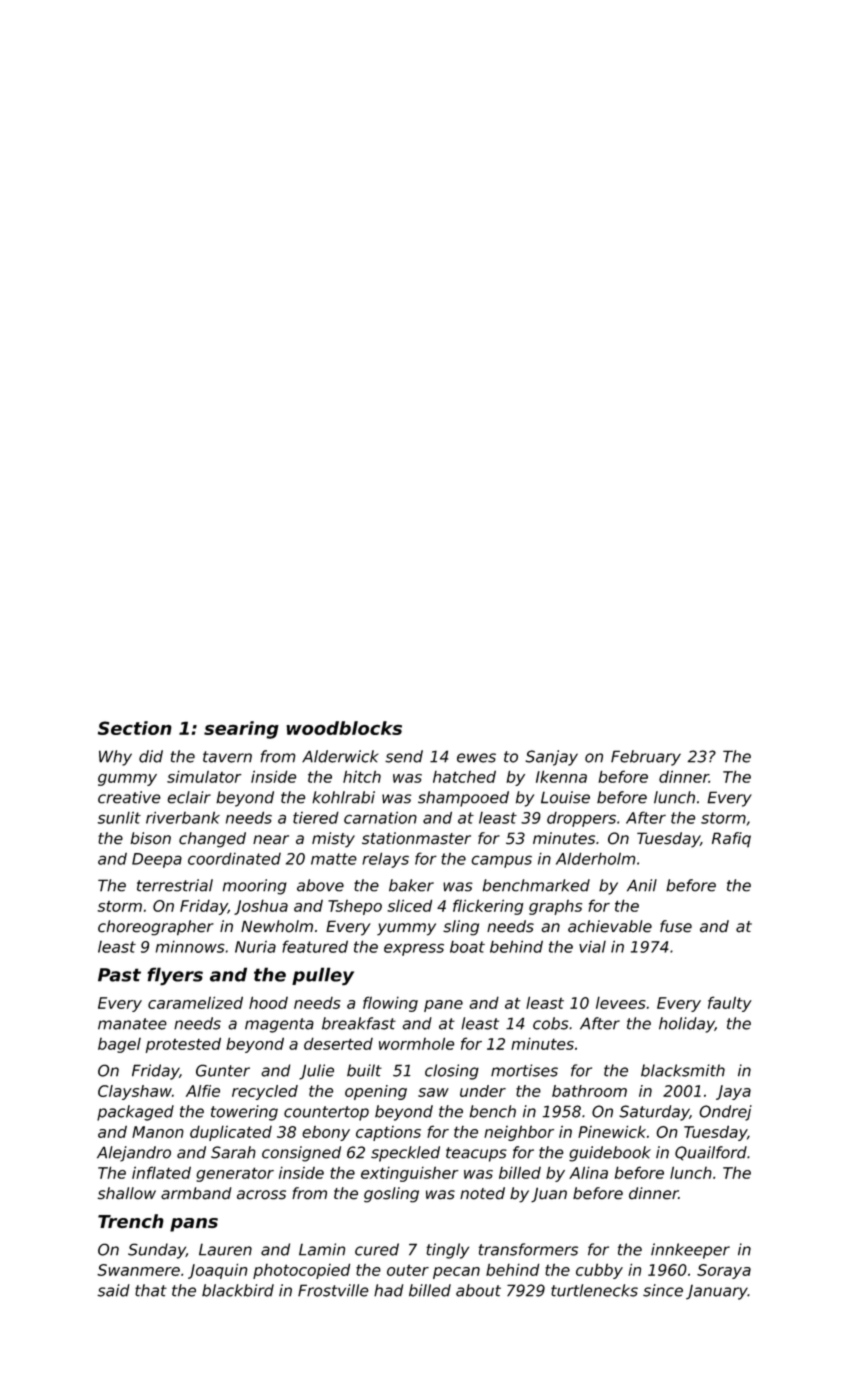  What do you see at coordinates (334, 859) in the page?
I see `matte` at bounding box center [334, 859].
